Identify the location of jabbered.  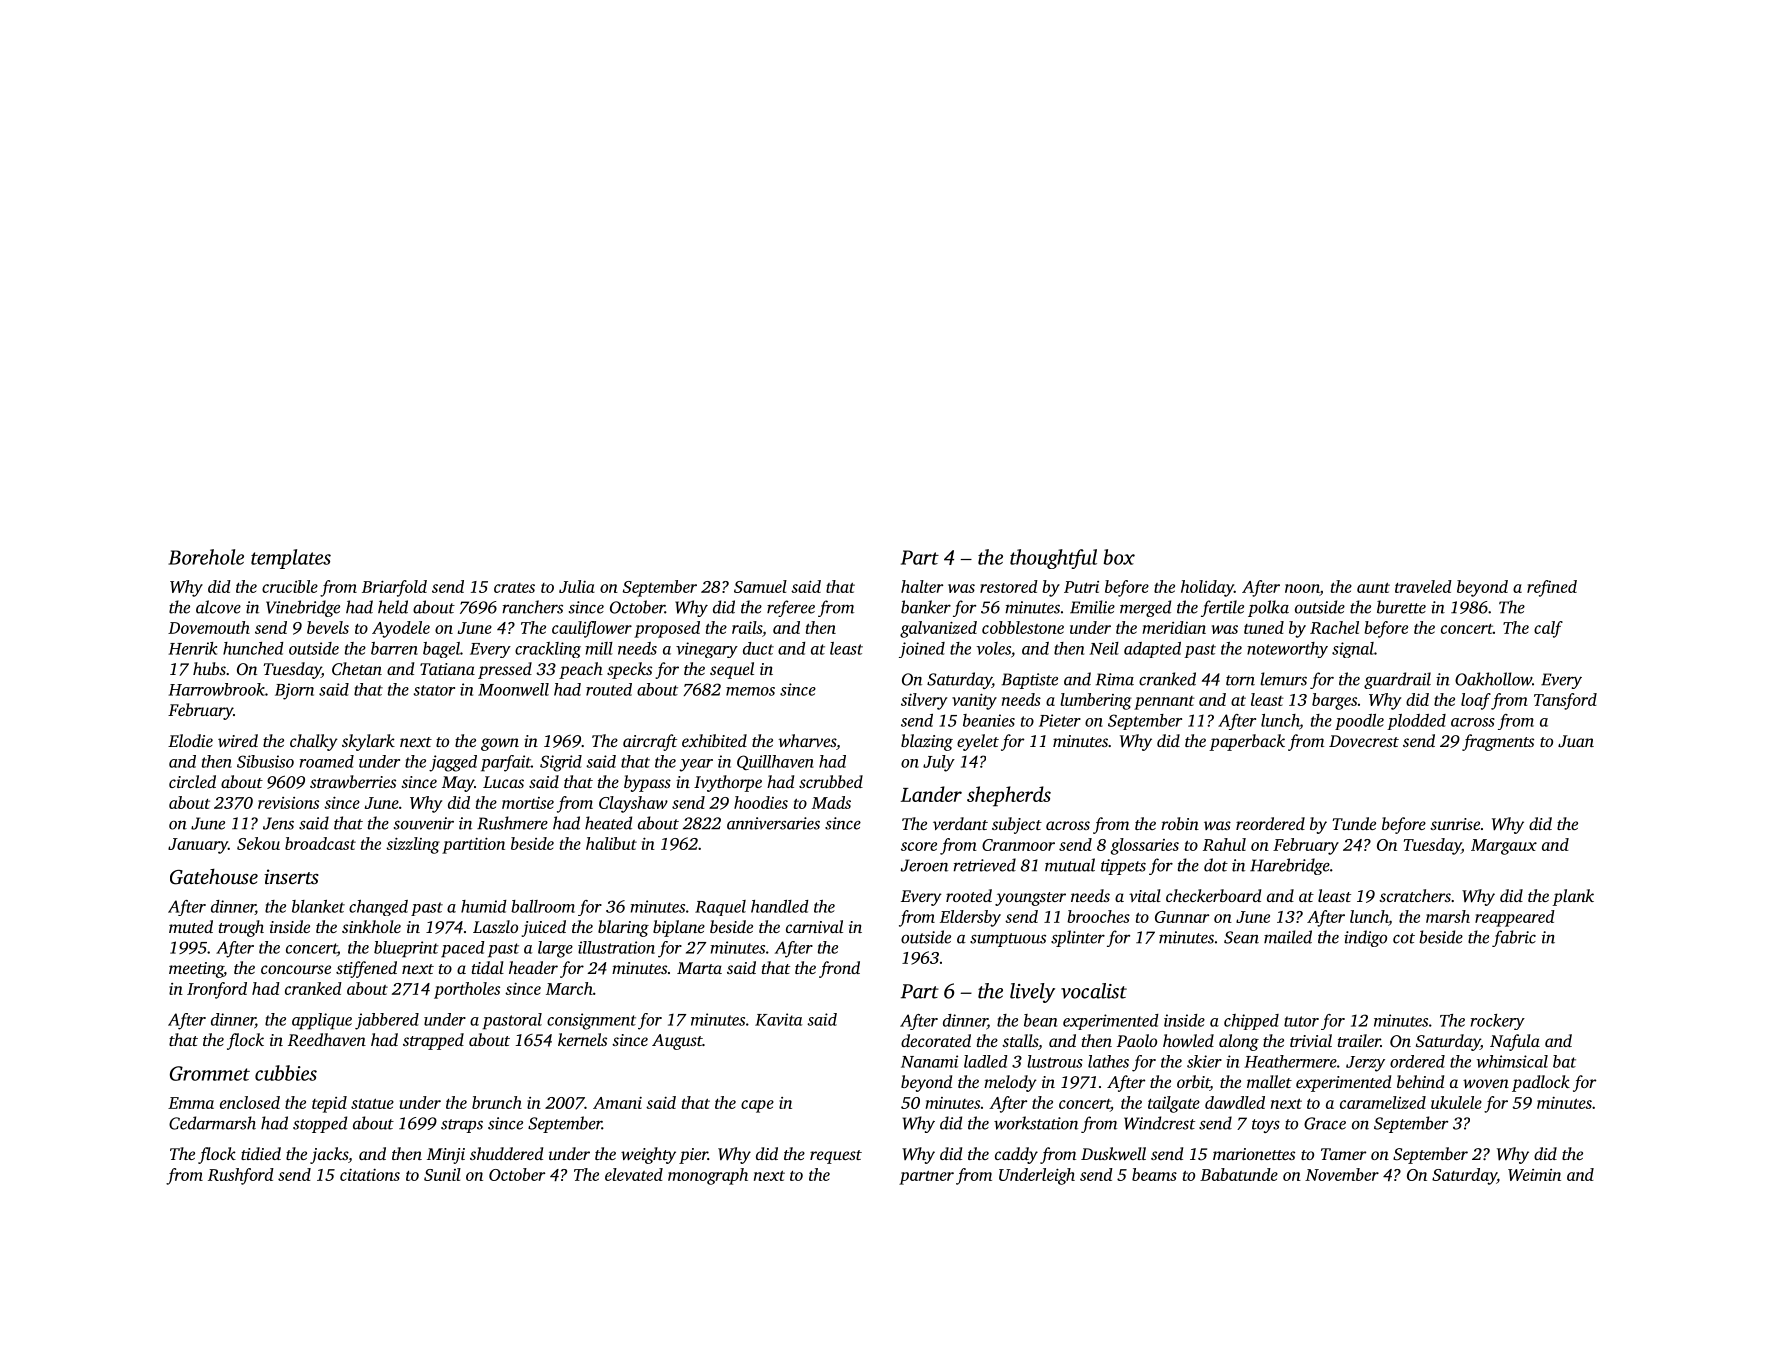
(387, 1021).
